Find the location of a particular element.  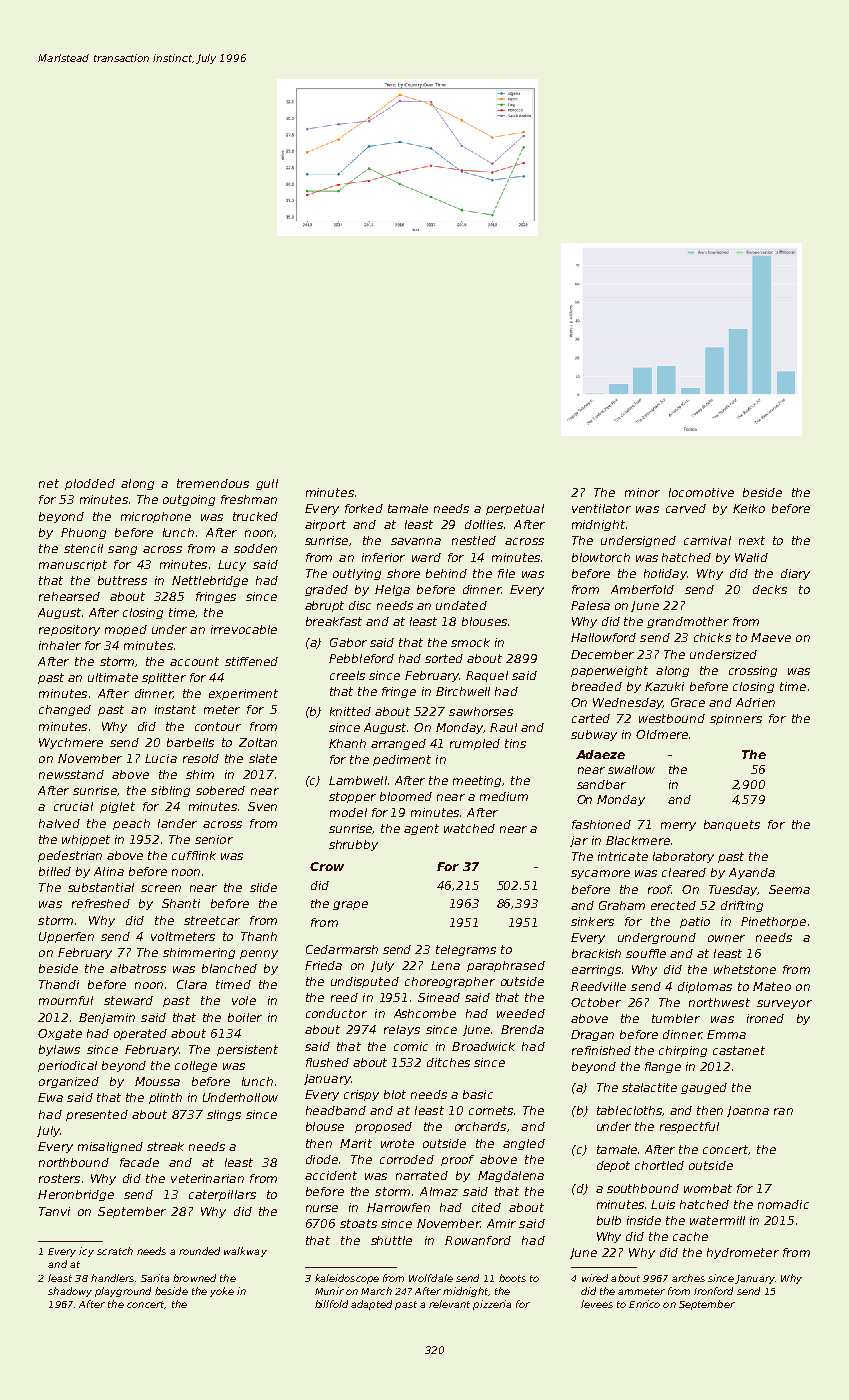

holiday is located at coordinates (665, 574).
